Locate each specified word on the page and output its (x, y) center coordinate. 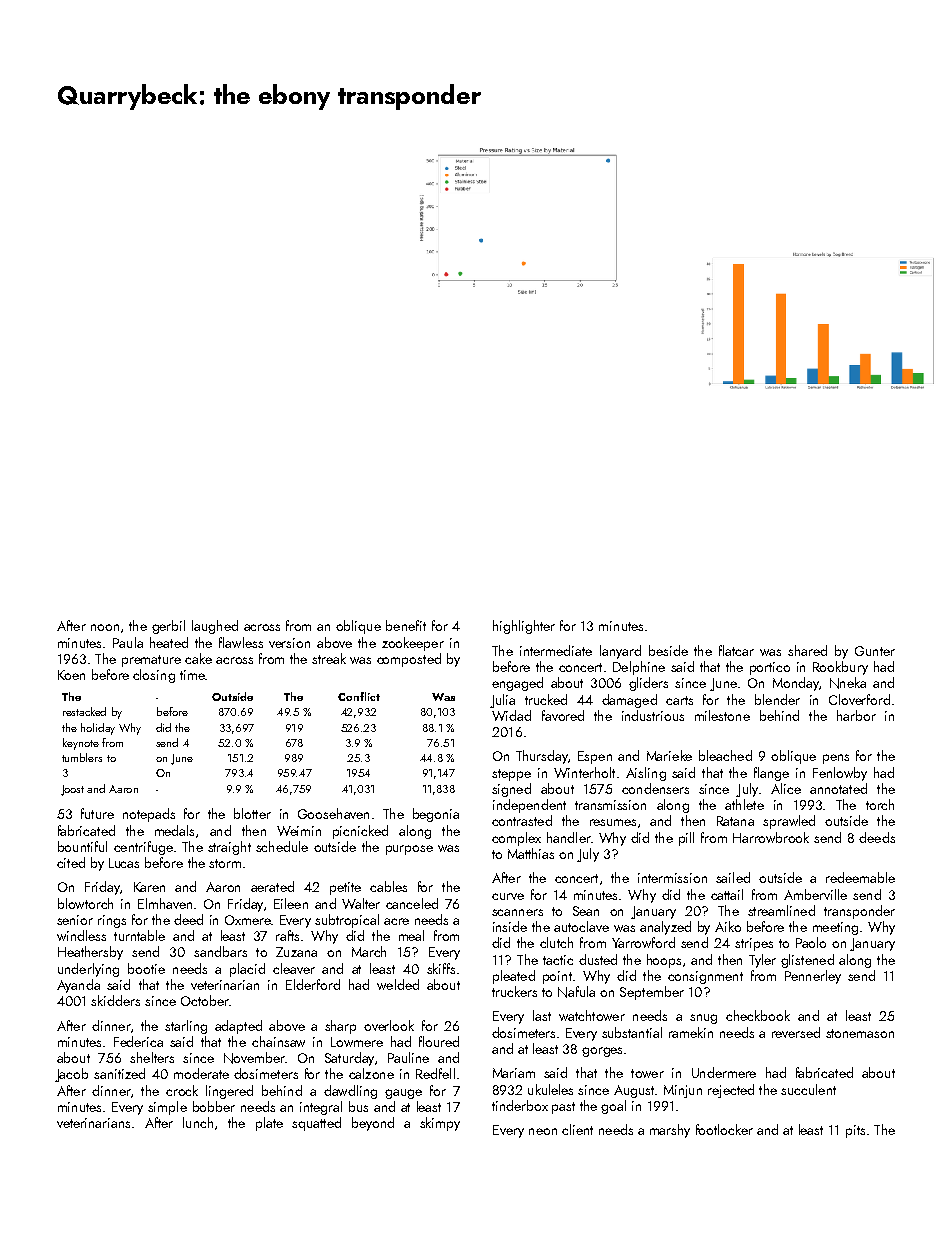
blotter (252, 813)
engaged (517, 684)
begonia (436, 815)
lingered (229, 1092)
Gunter (875, 651)
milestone (722, 715)
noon (105, 627)
